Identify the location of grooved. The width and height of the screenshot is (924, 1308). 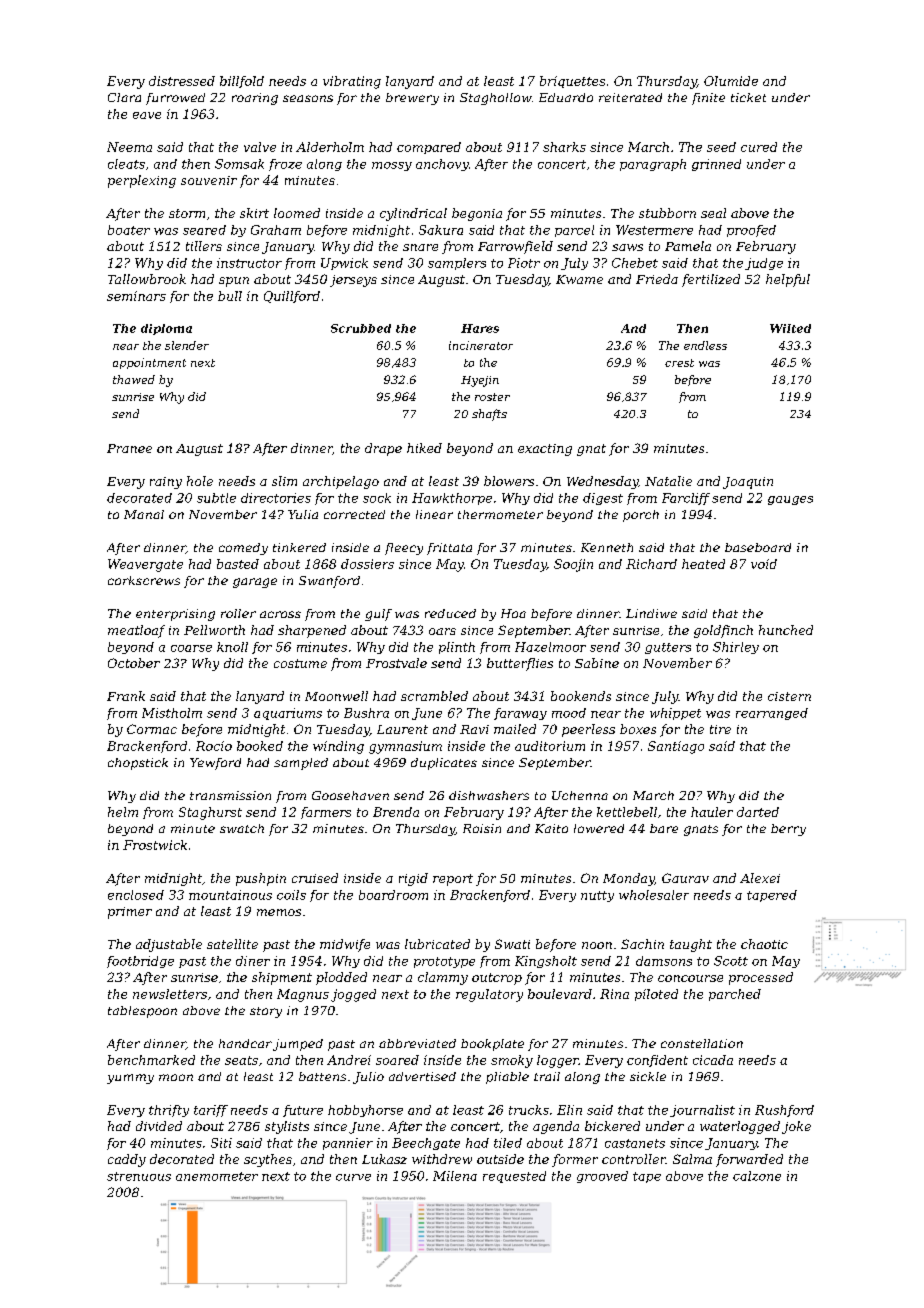
(602, 1177).
